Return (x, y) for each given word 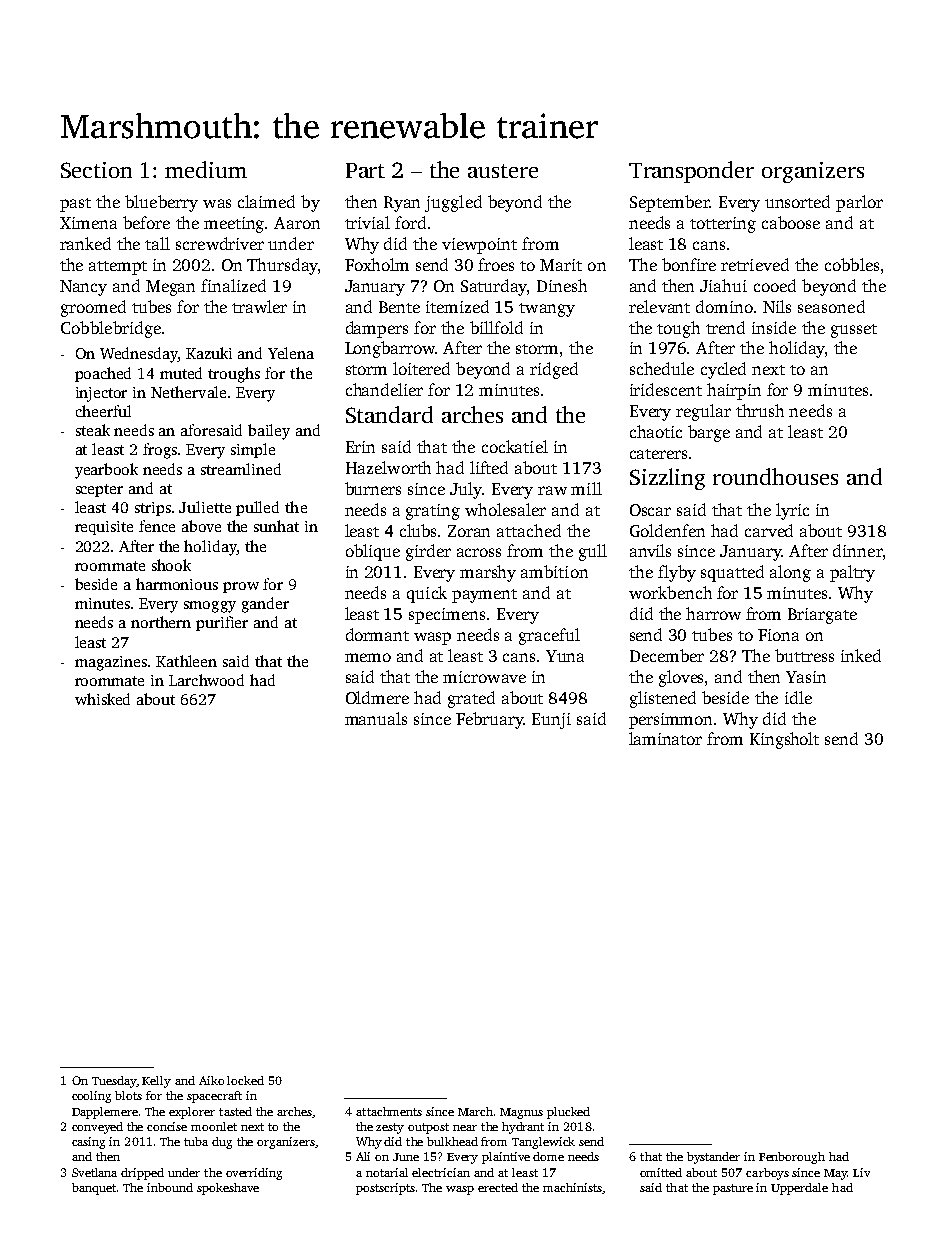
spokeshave (228, 1189)
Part (365, 170)
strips (153, 509)
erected (498, 1187)
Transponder (691, 172)
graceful (549, 636)
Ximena (88, 223)
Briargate (822, 616)
